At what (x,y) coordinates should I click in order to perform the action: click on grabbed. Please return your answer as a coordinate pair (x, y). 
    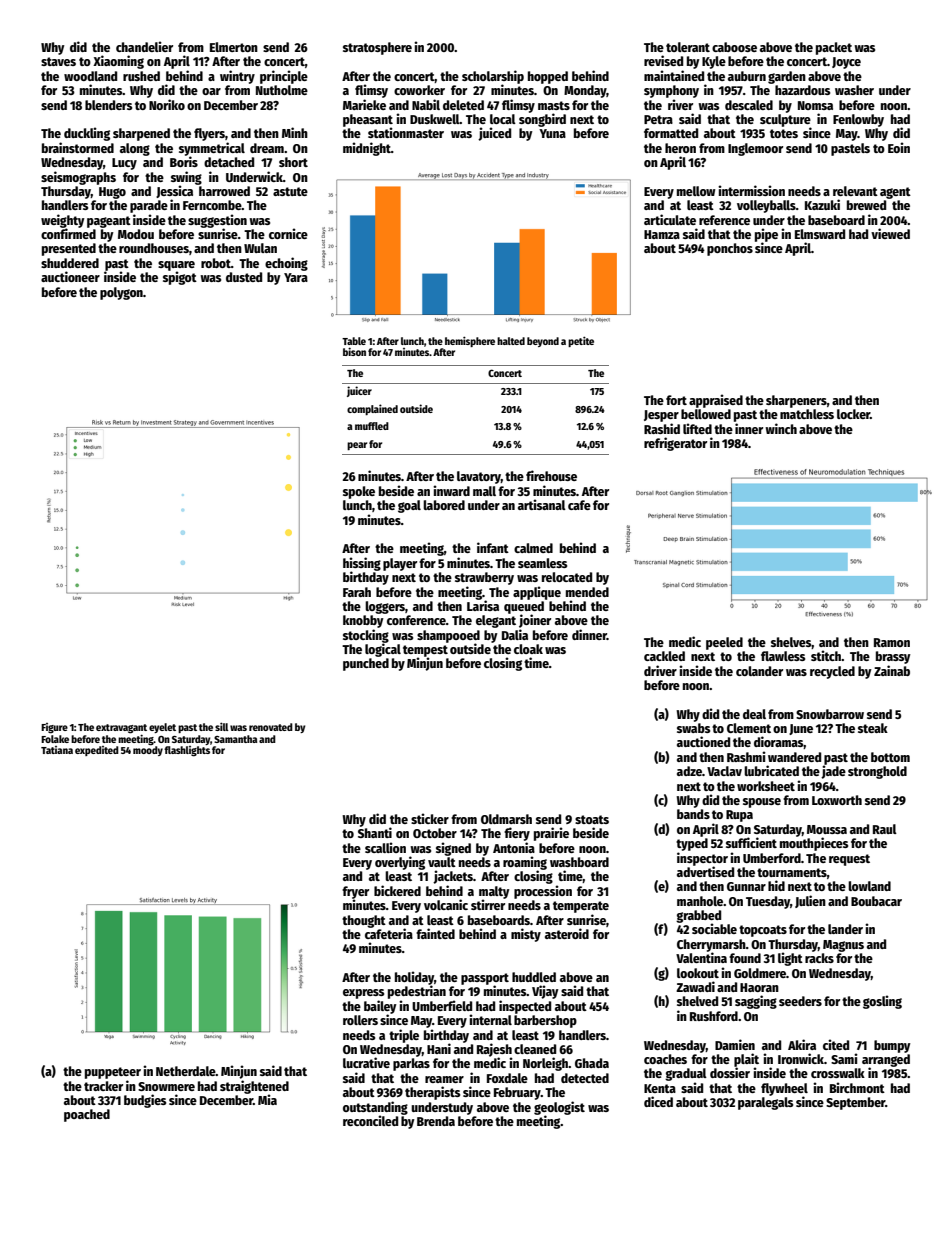
    Looking at the image, I should click on (698, 916).
